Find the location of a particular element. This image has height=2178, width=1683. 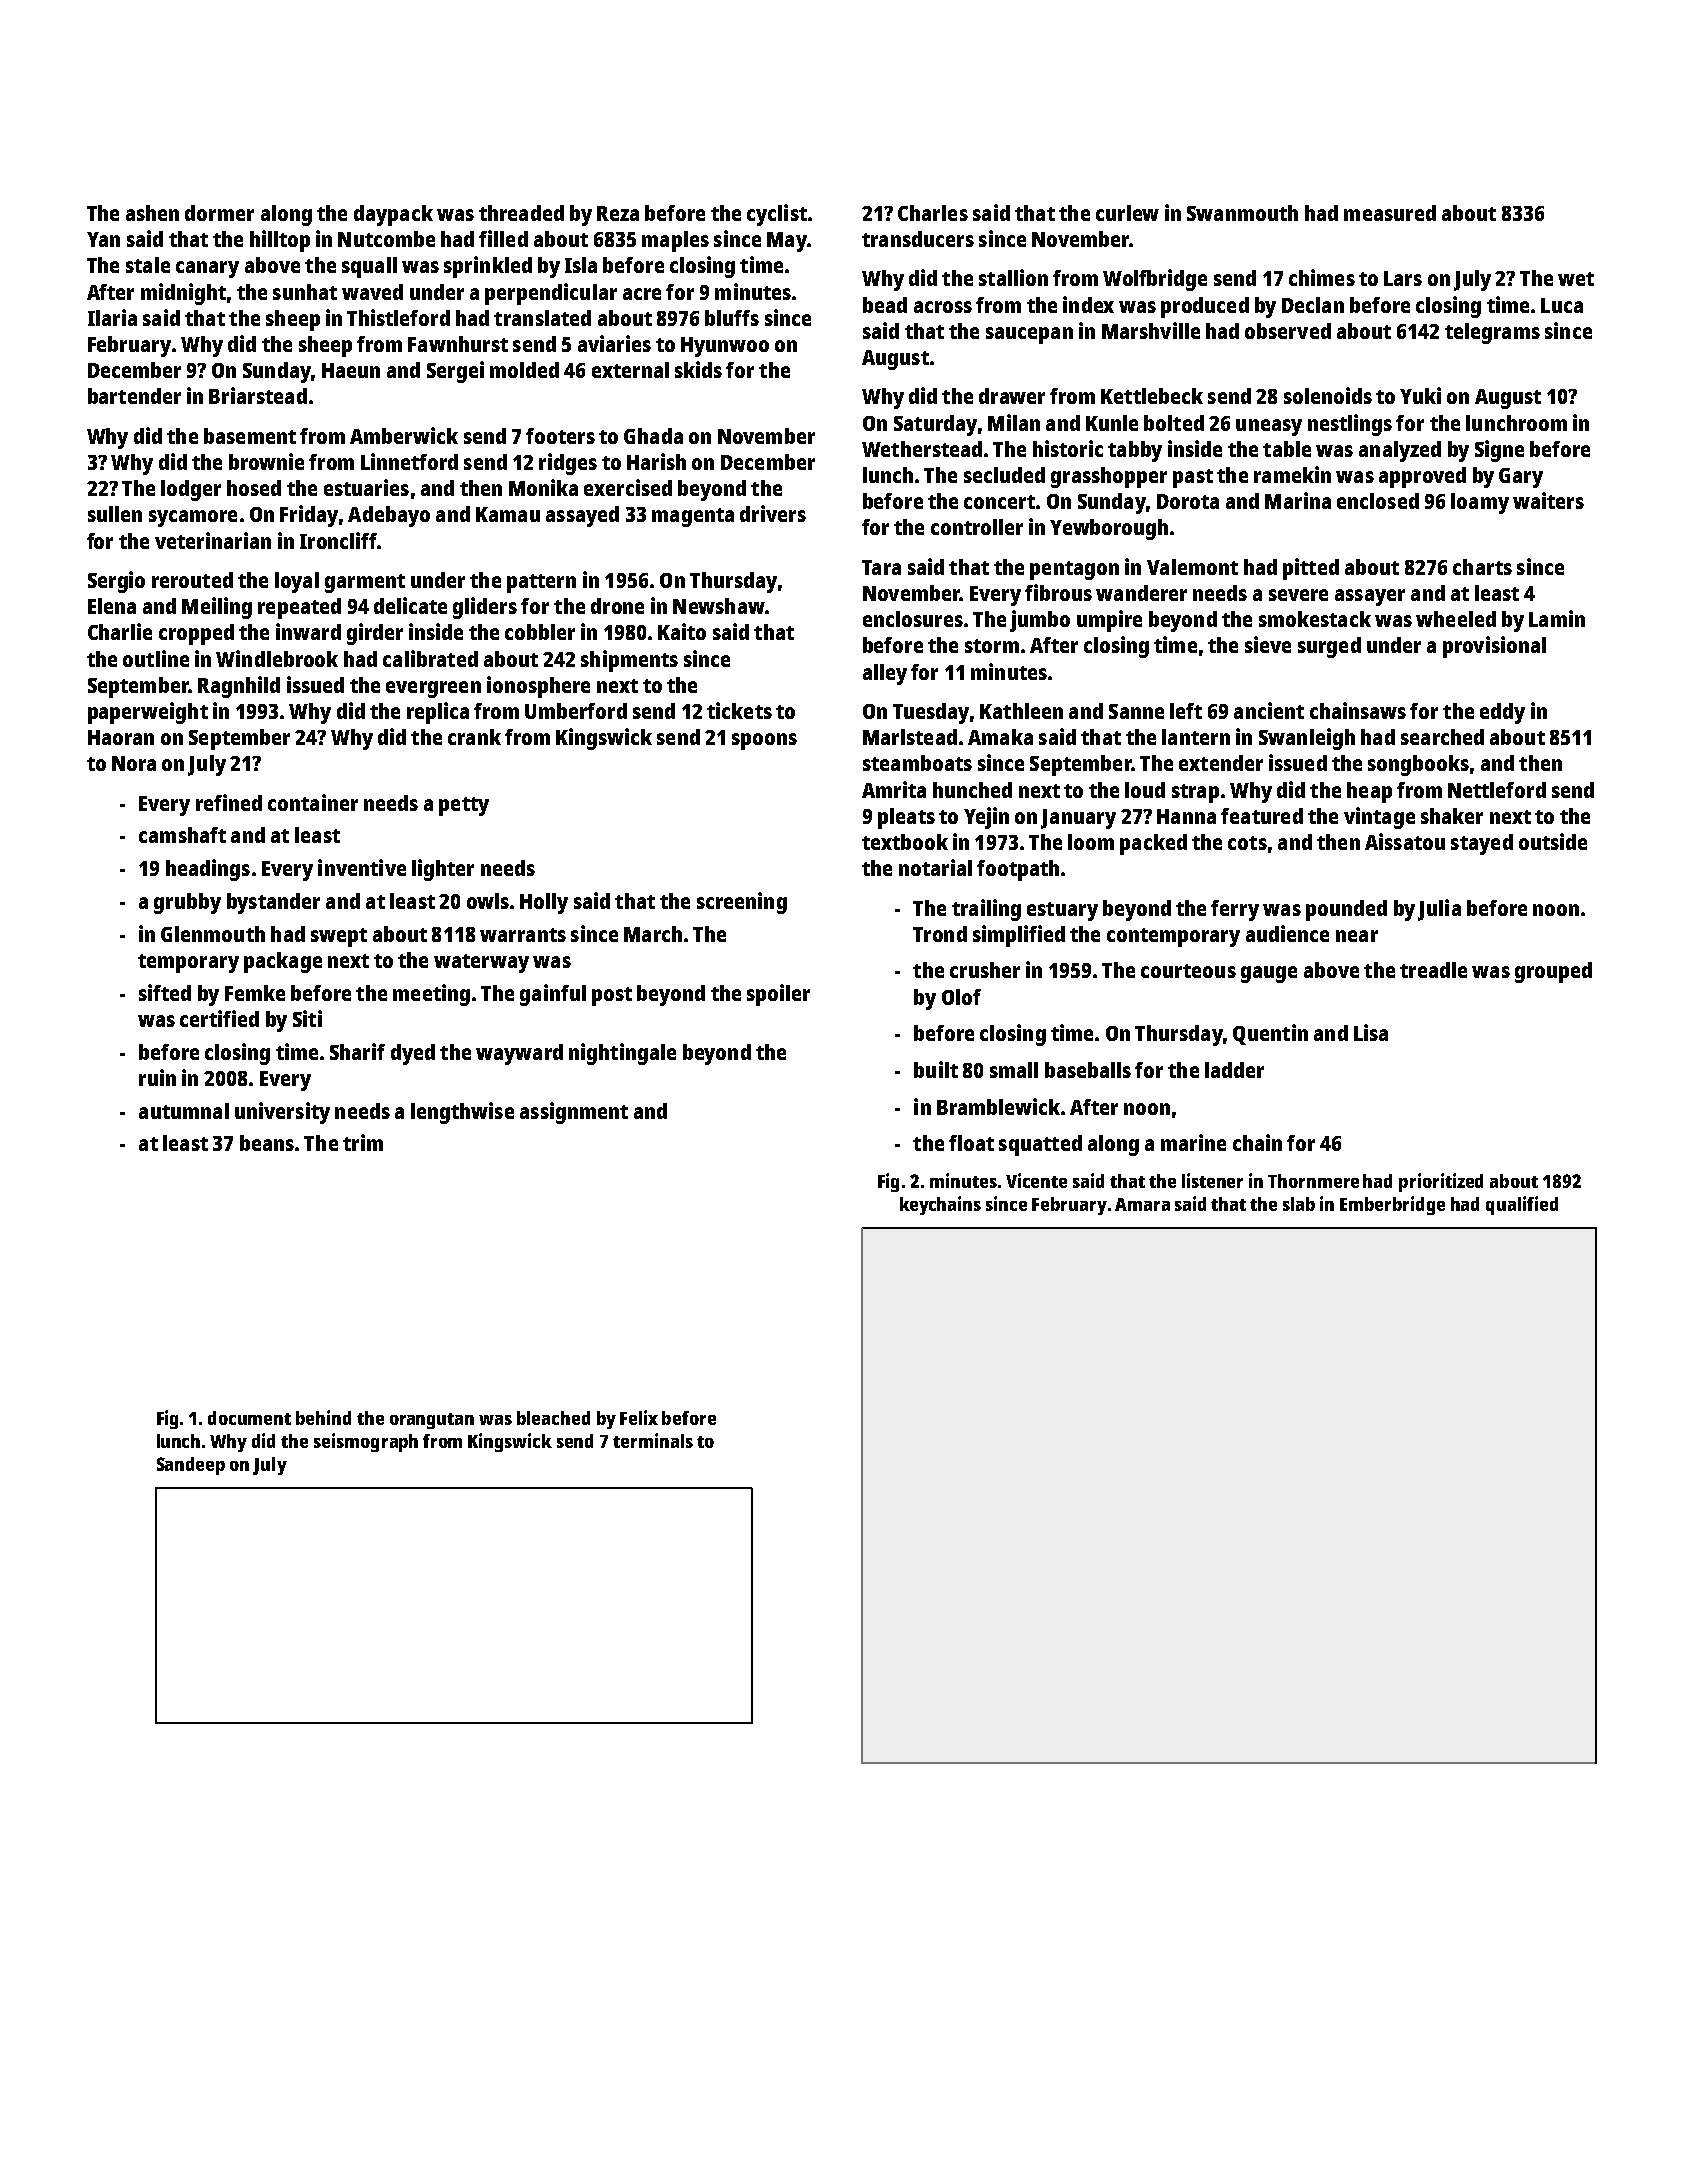

Swanmouth is located at coordinates (1242, 213).
